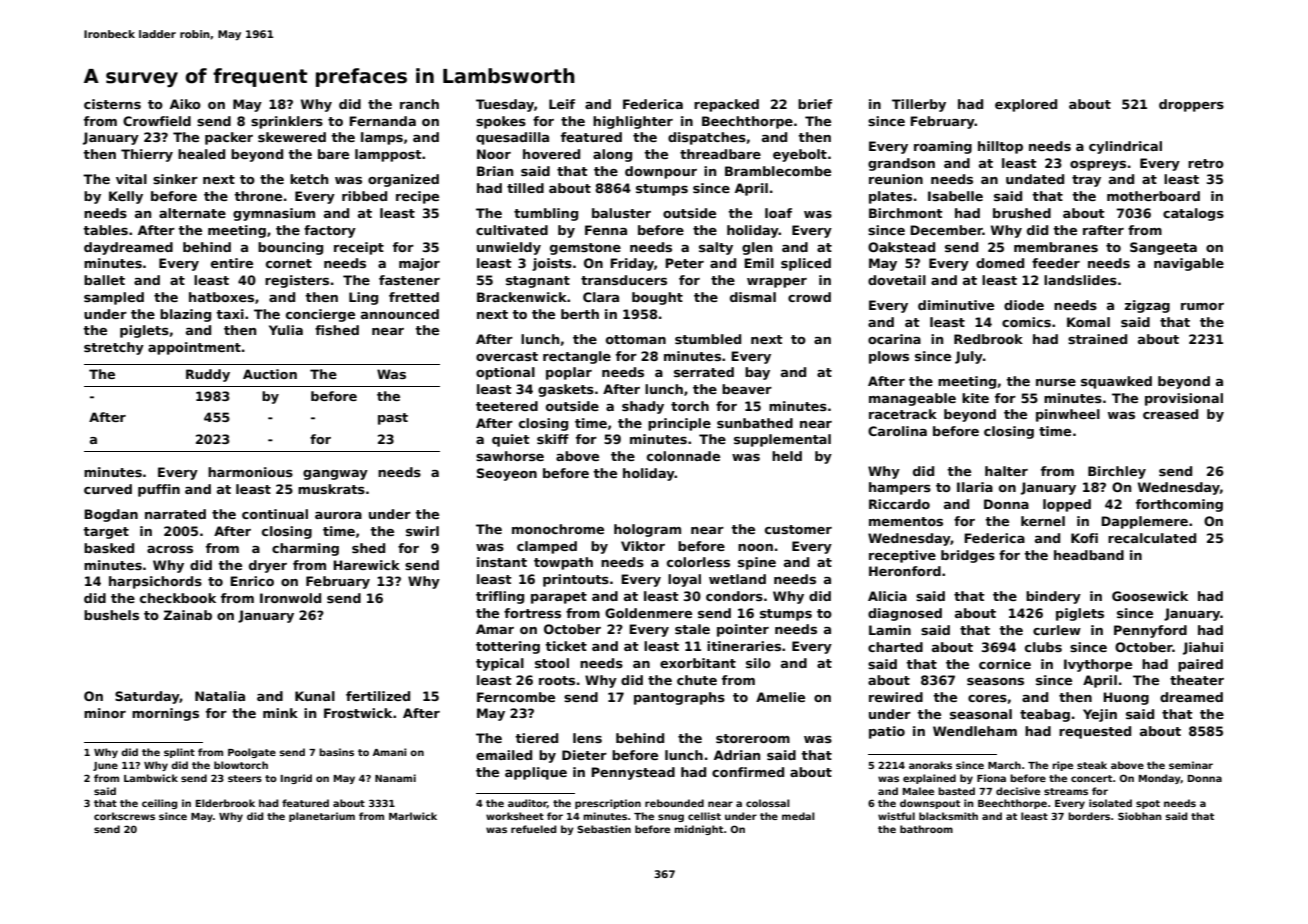 The width and height of the image is (1308, 924). Describe the element at coordinates (657, 298) in the image. I see `bought` at that location.
